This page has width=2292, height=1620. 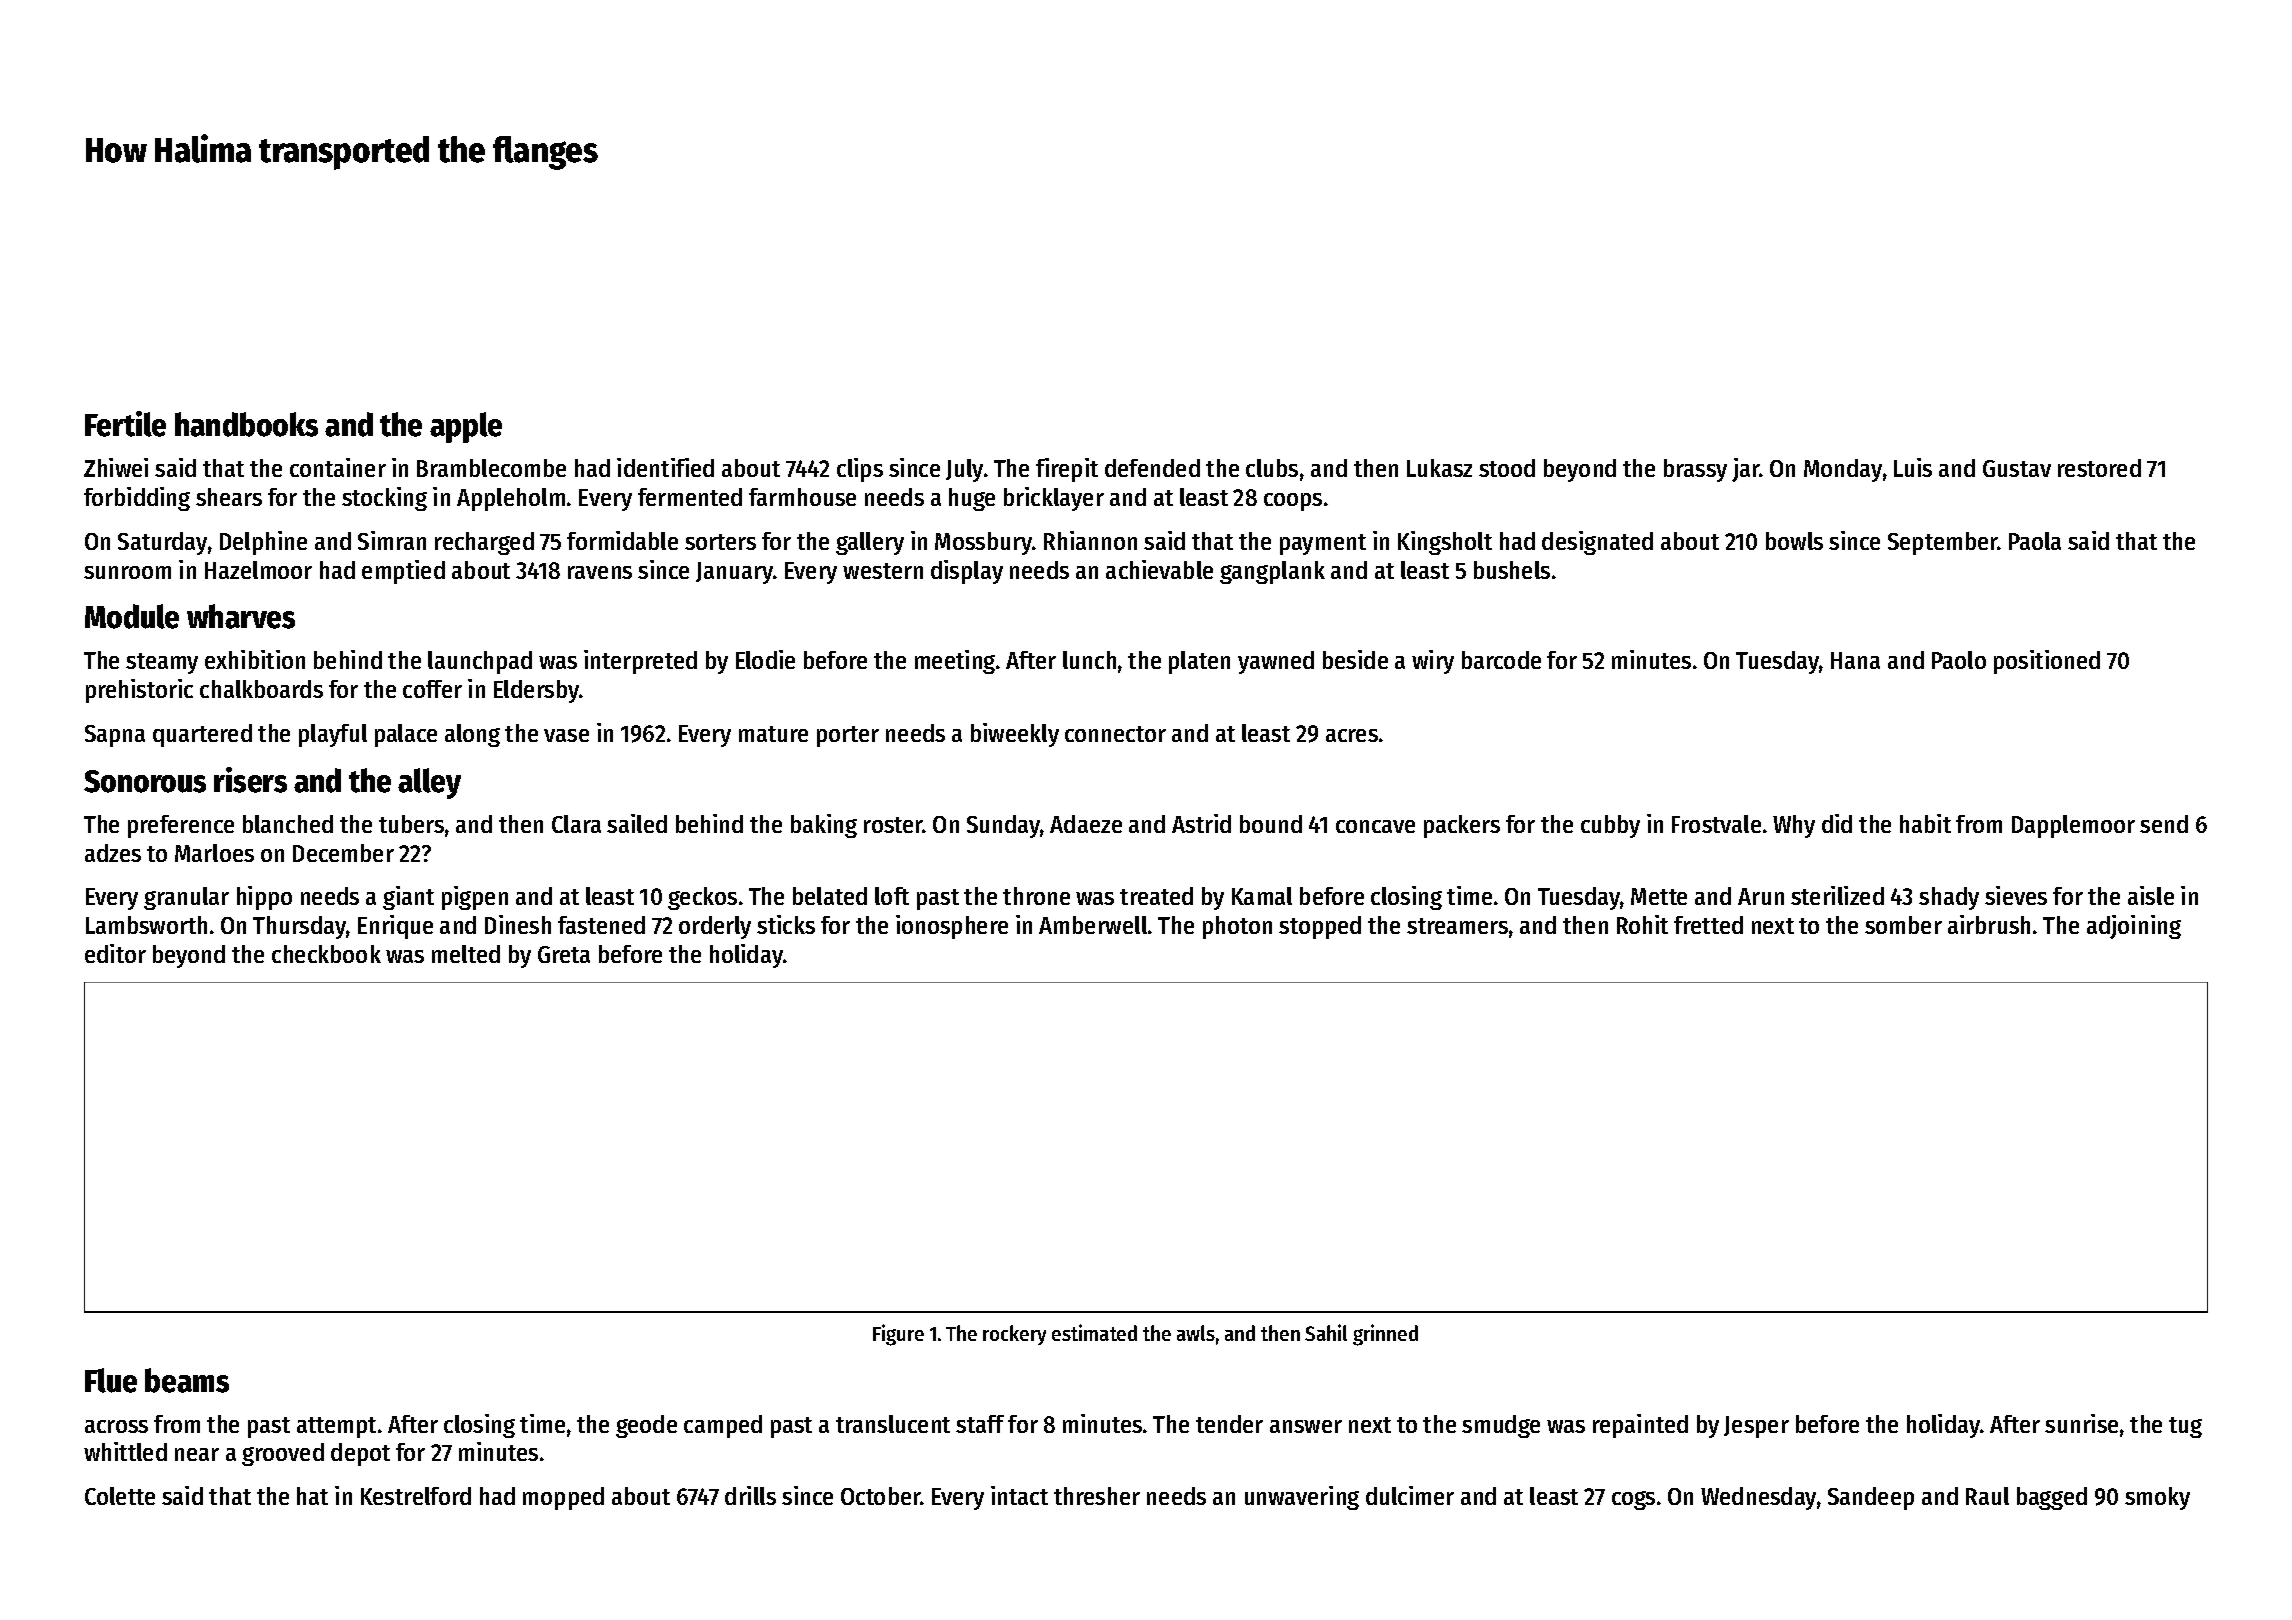 I want to click on Paola, so click(x=2035, y=541).
